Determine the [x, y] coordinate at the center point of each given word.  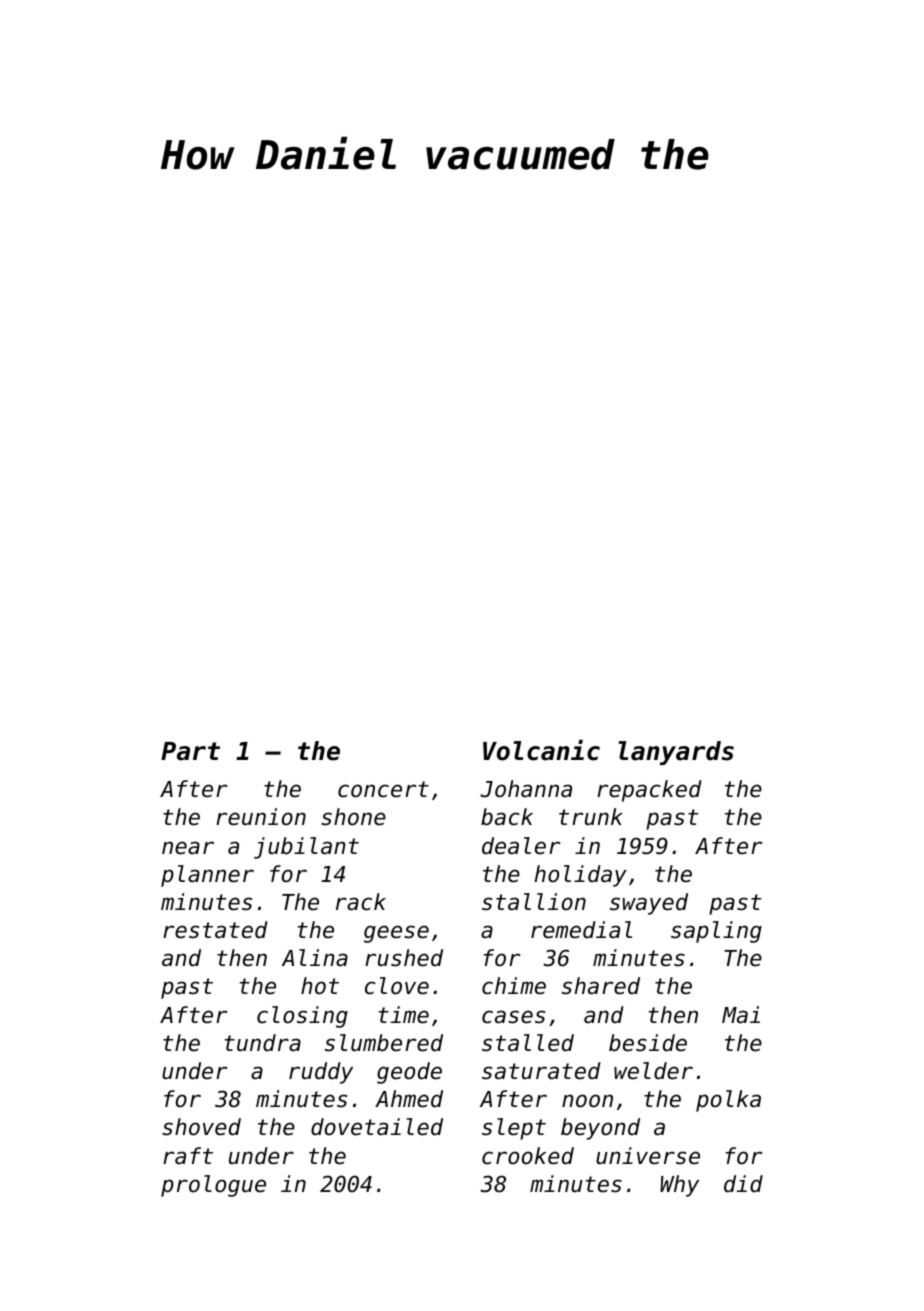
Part [190, 751]
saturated [541, 1071]
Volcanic [541, 750]
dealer [521, 846]
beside [648, 1043]
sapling [716, 932]
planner [207, 876]
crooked [528, 1156]
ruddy [321, 1073]
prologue [213, 1186]
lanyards [676, 753]
